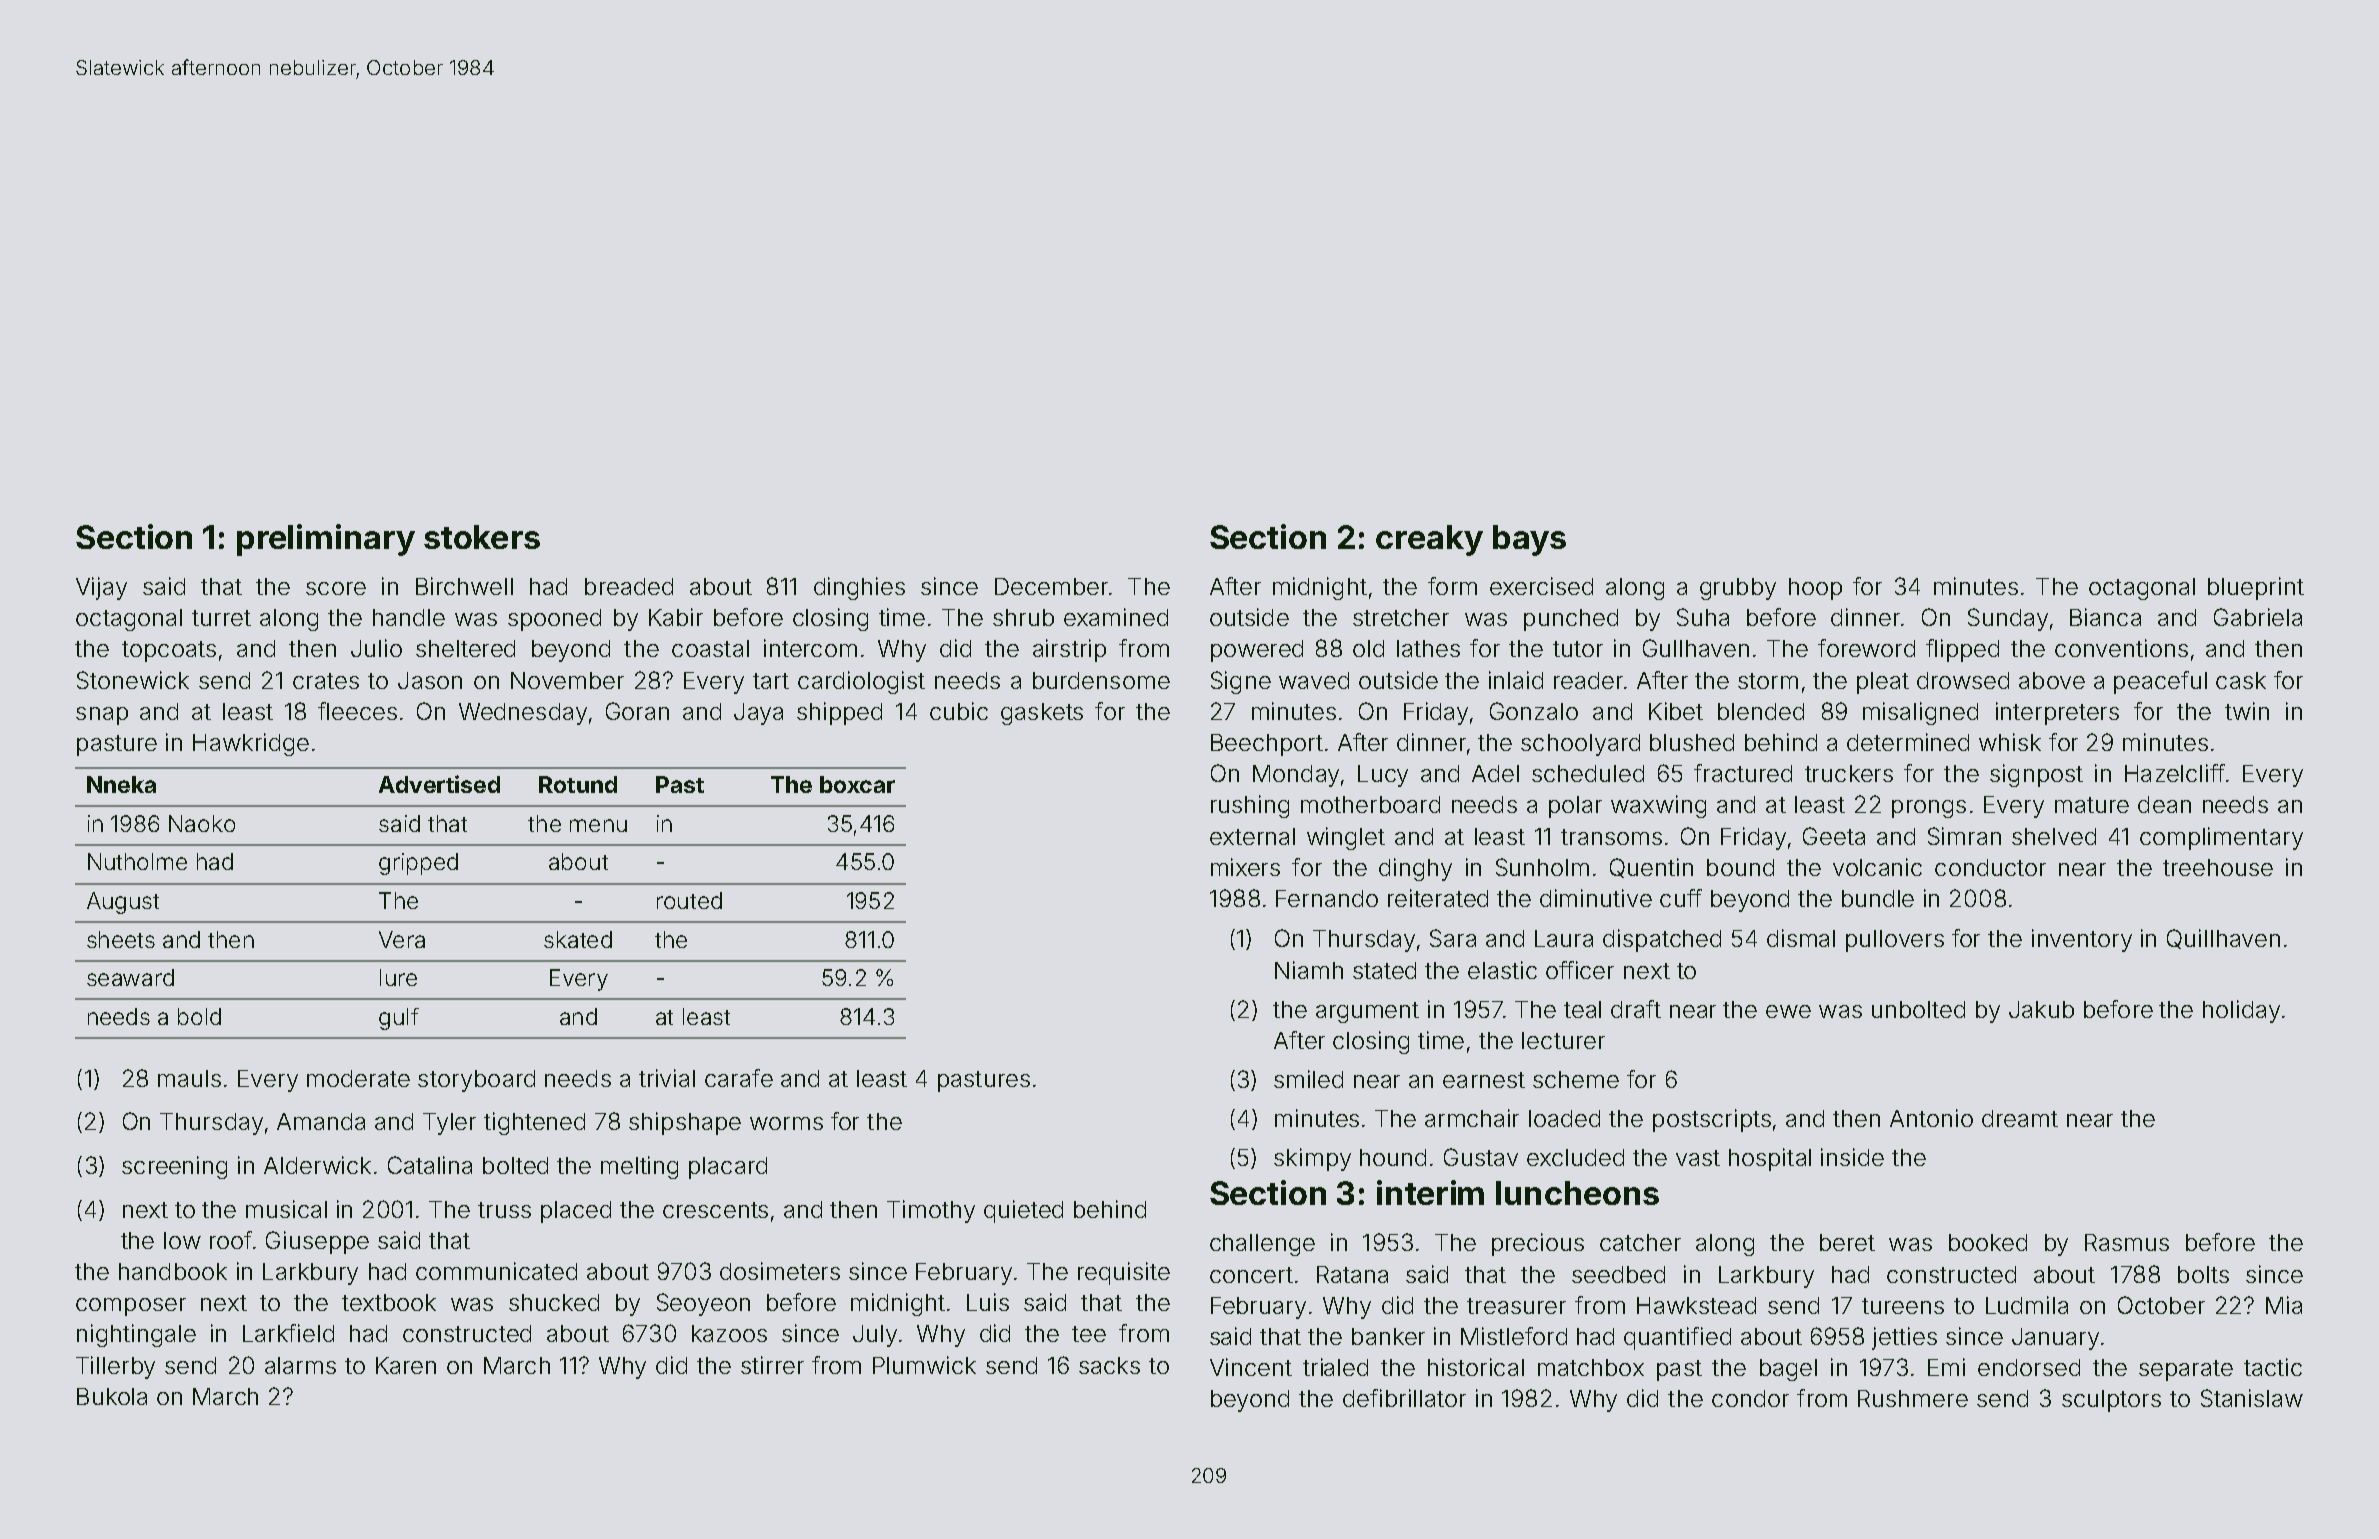  Describe the element at coordinates (1529, 540) in the screenshot. I see `bays` at that location.
